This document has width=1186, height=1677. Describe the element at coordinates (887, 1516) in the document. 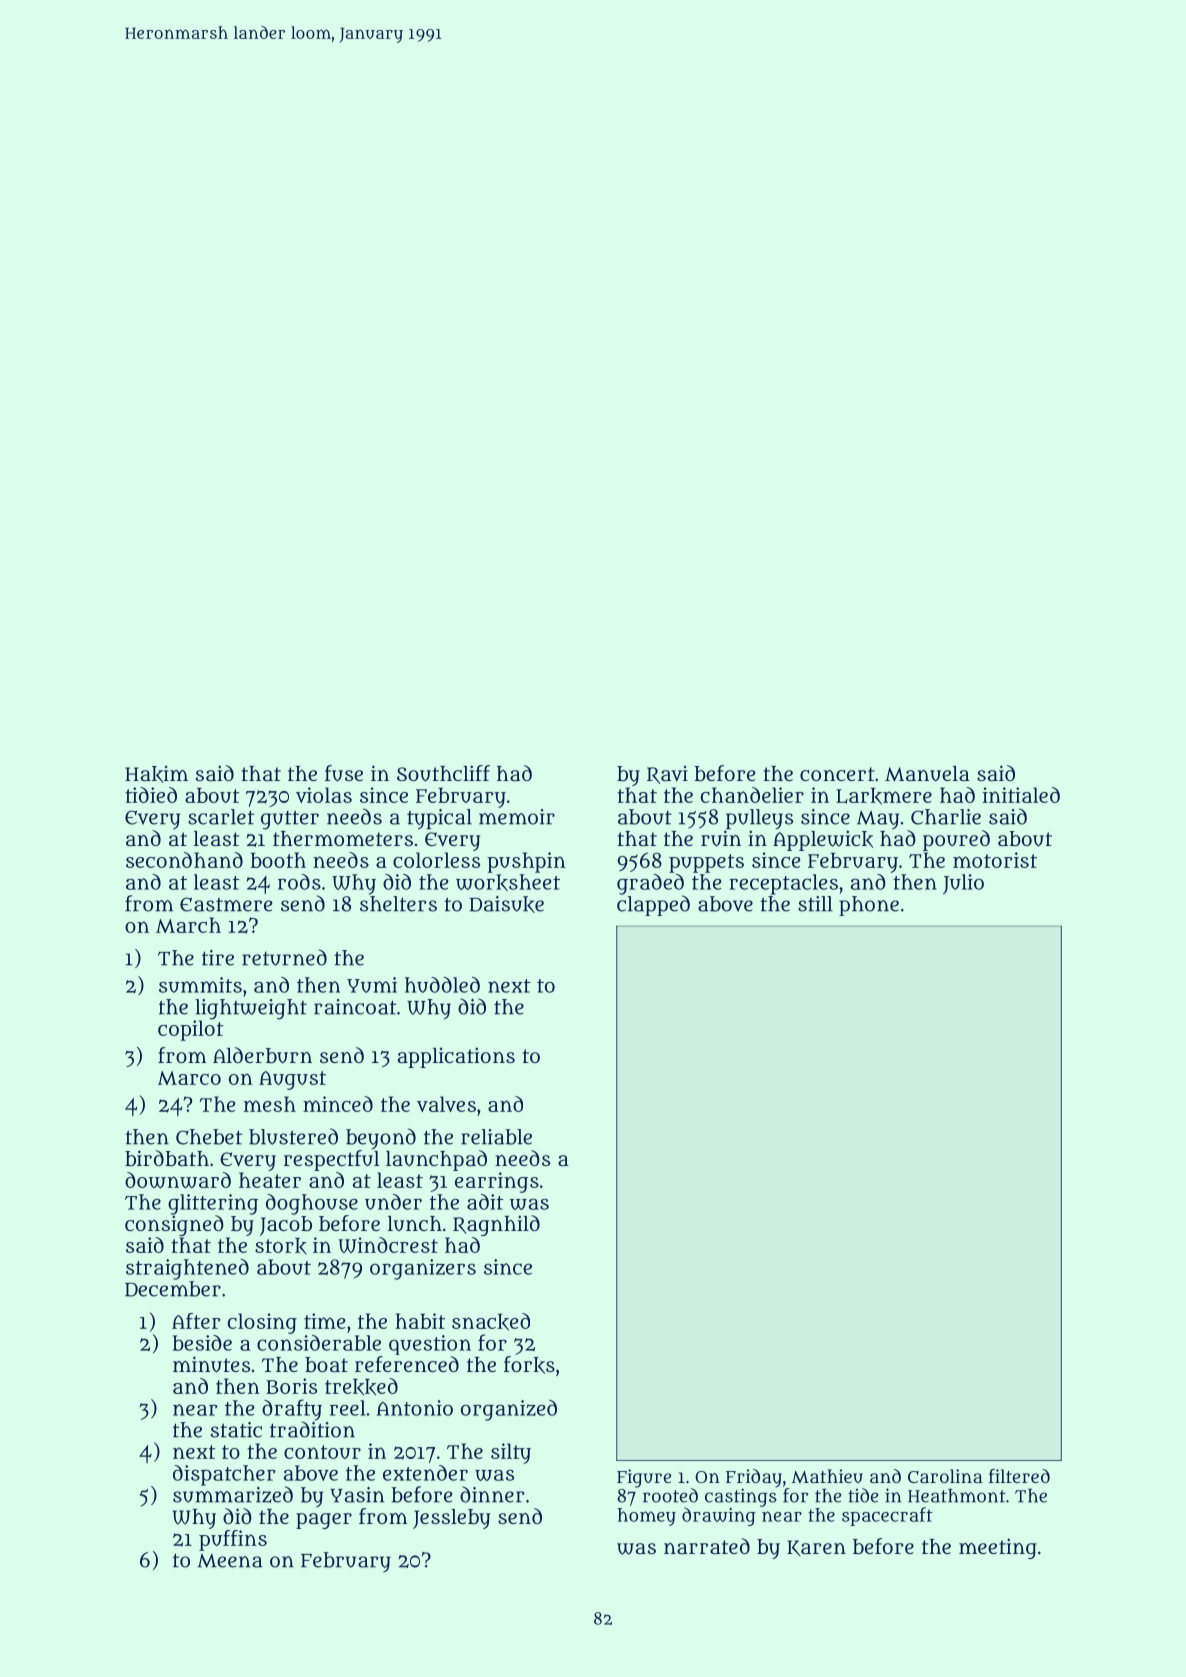

I see `spacecraft` at that location.
